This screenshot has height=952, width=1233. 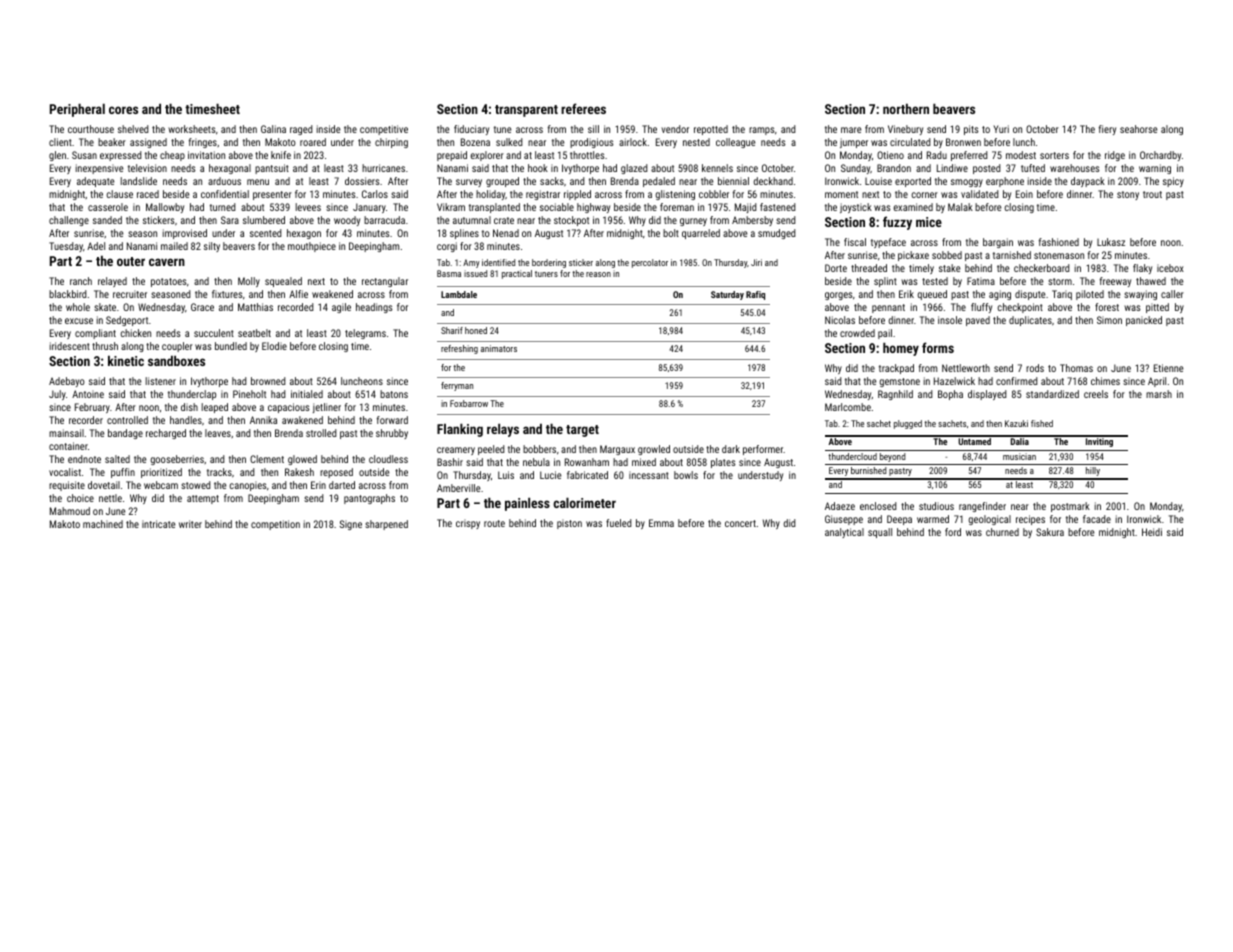 I want to click on northern, so click(x=906, y=108).
